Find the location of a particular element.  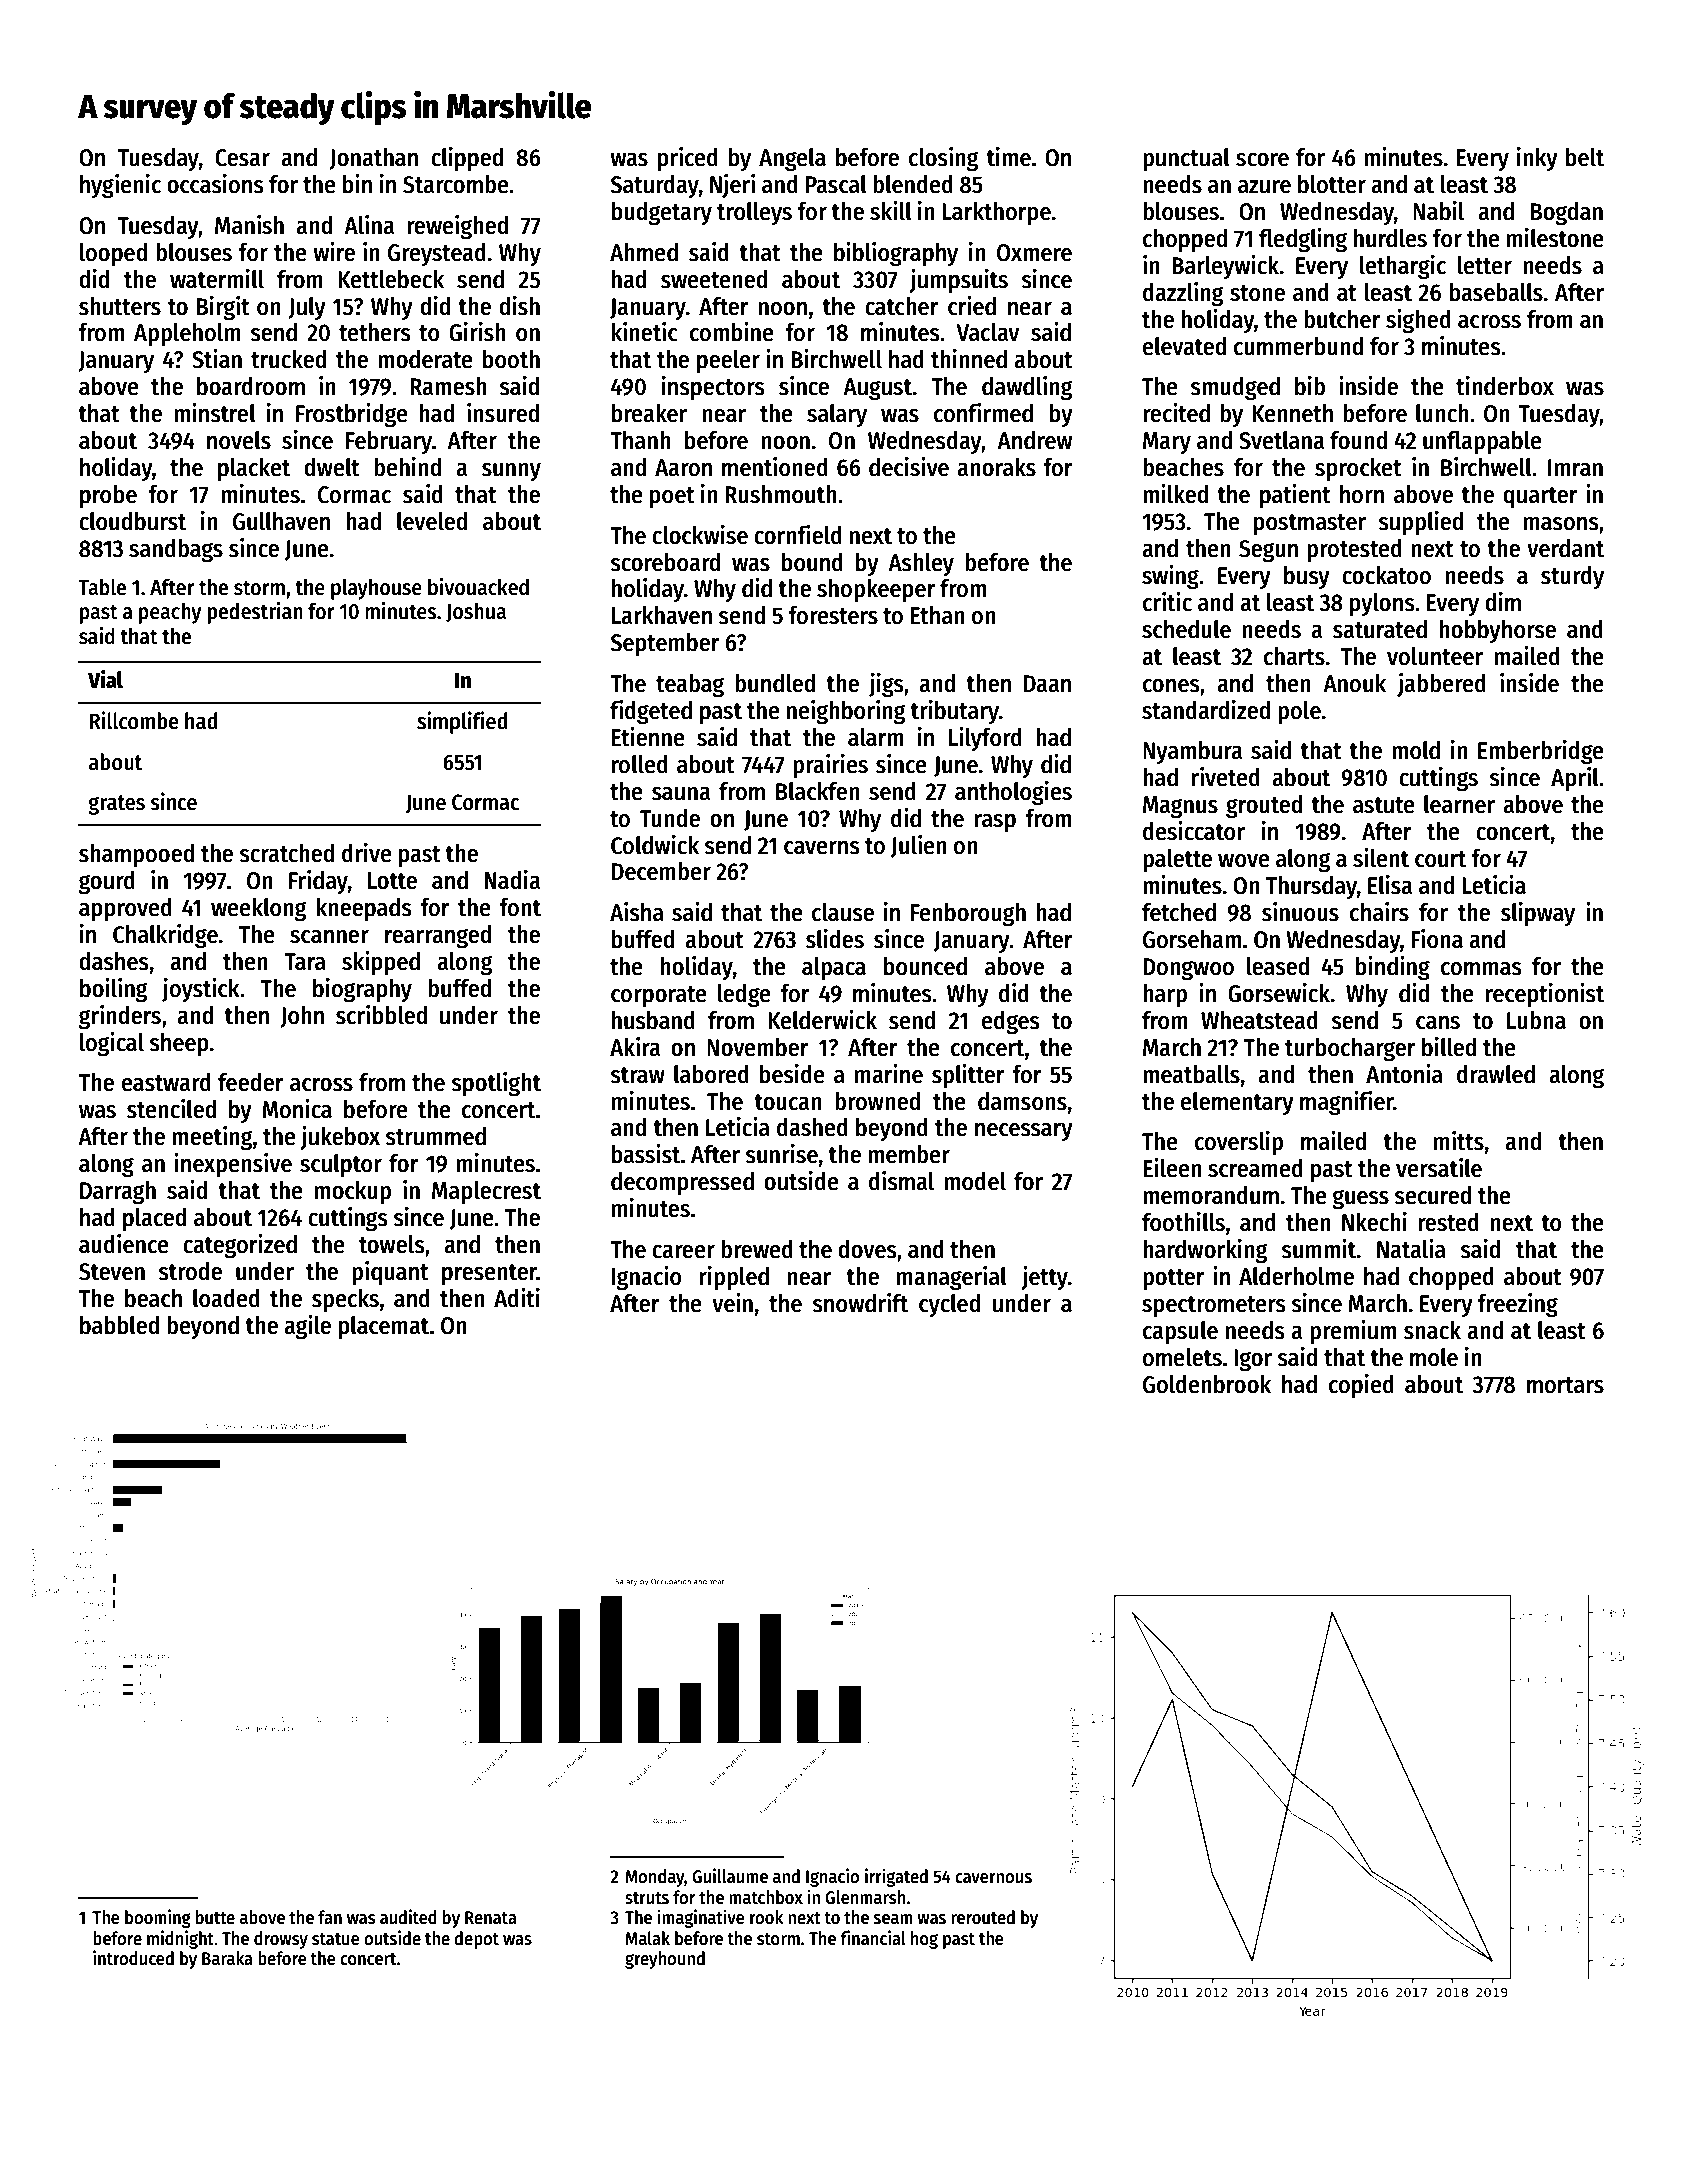

belt is located at coordinates (1585, 157).
